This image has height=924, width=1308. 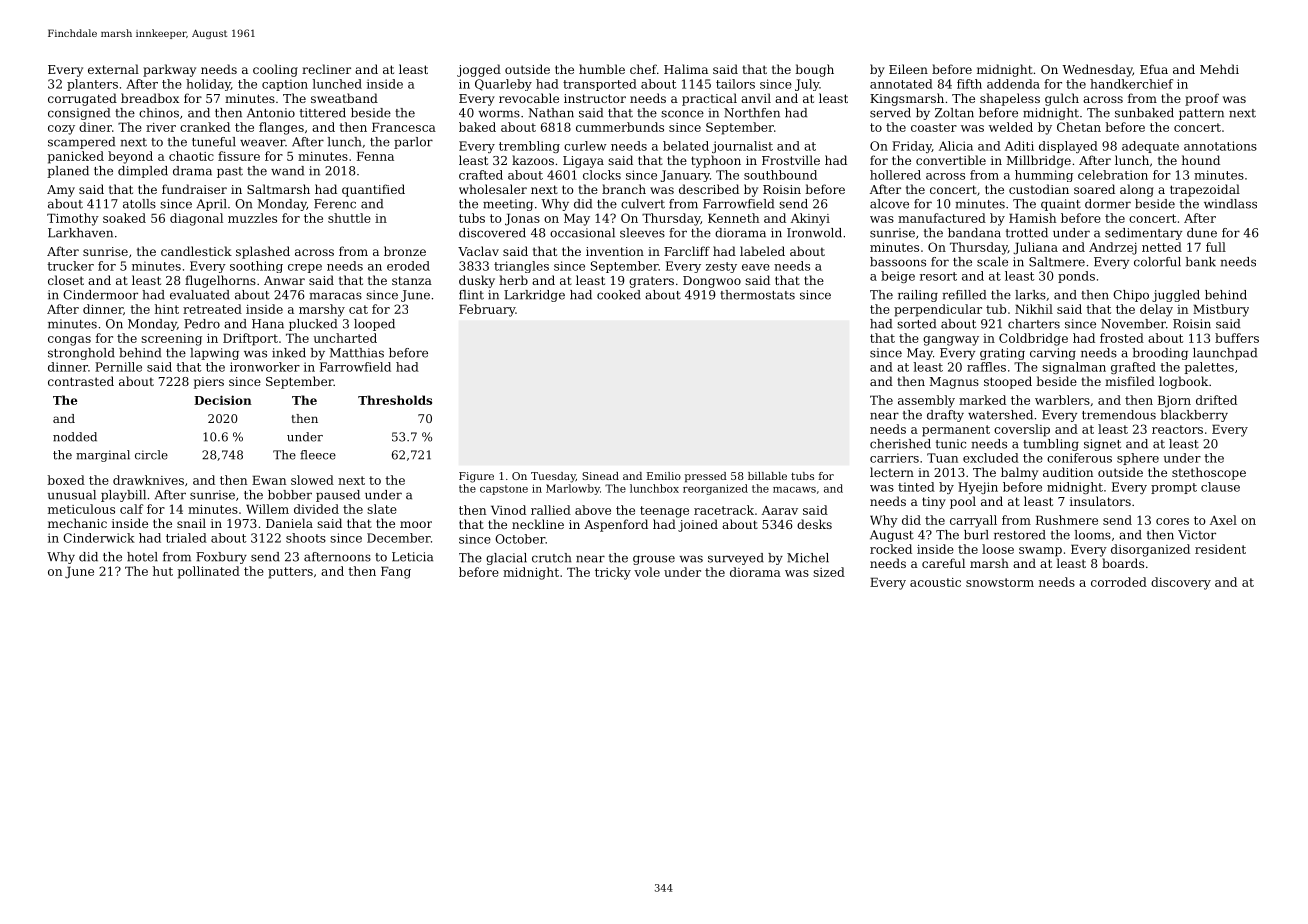 I want to click on cranked, so click(x=205, y=127).
